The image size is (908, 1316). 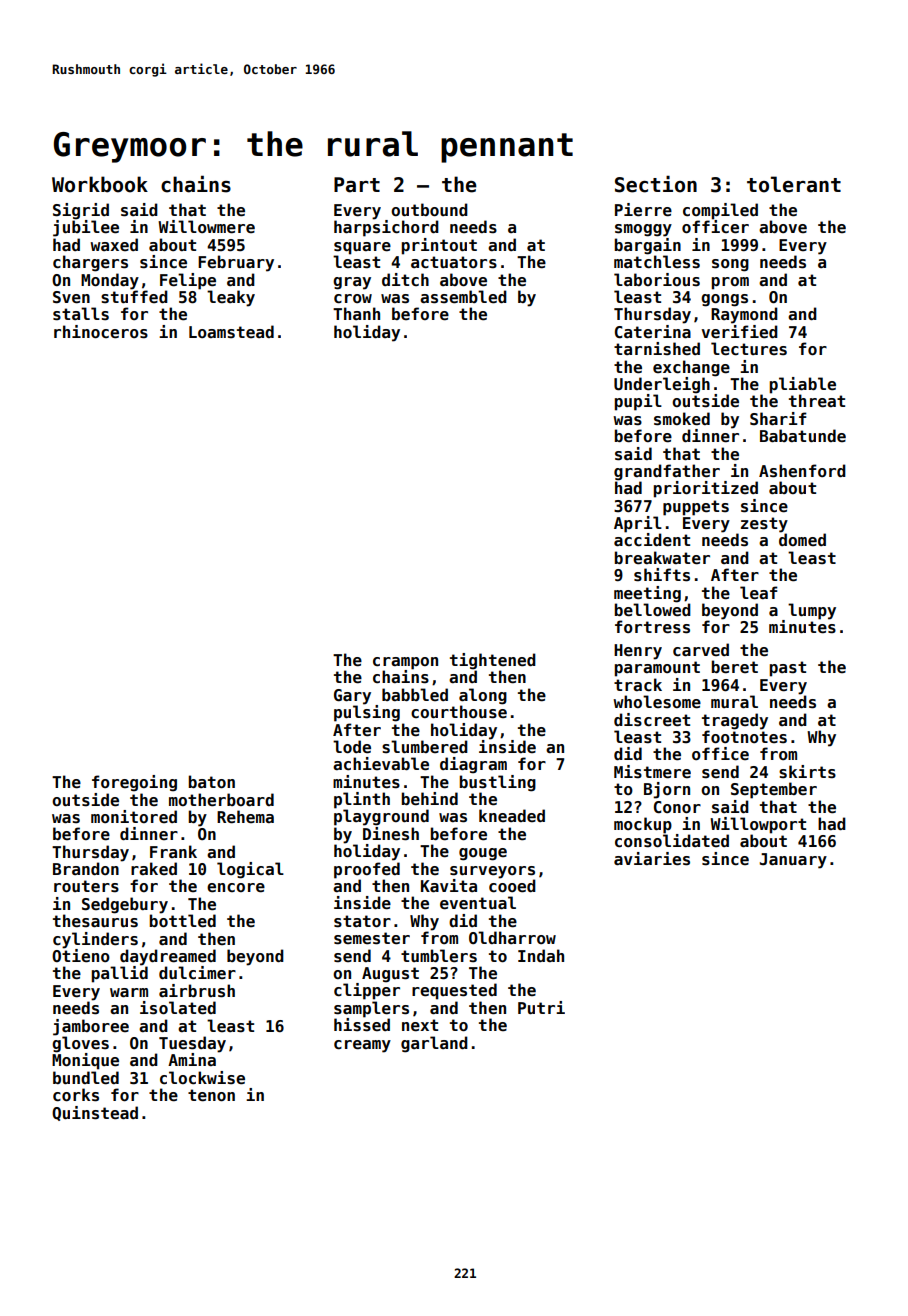 What do you see at coordinates (231, 332) in the screenshot?
I see `Loamstead` at bounding box center [231, 332].
